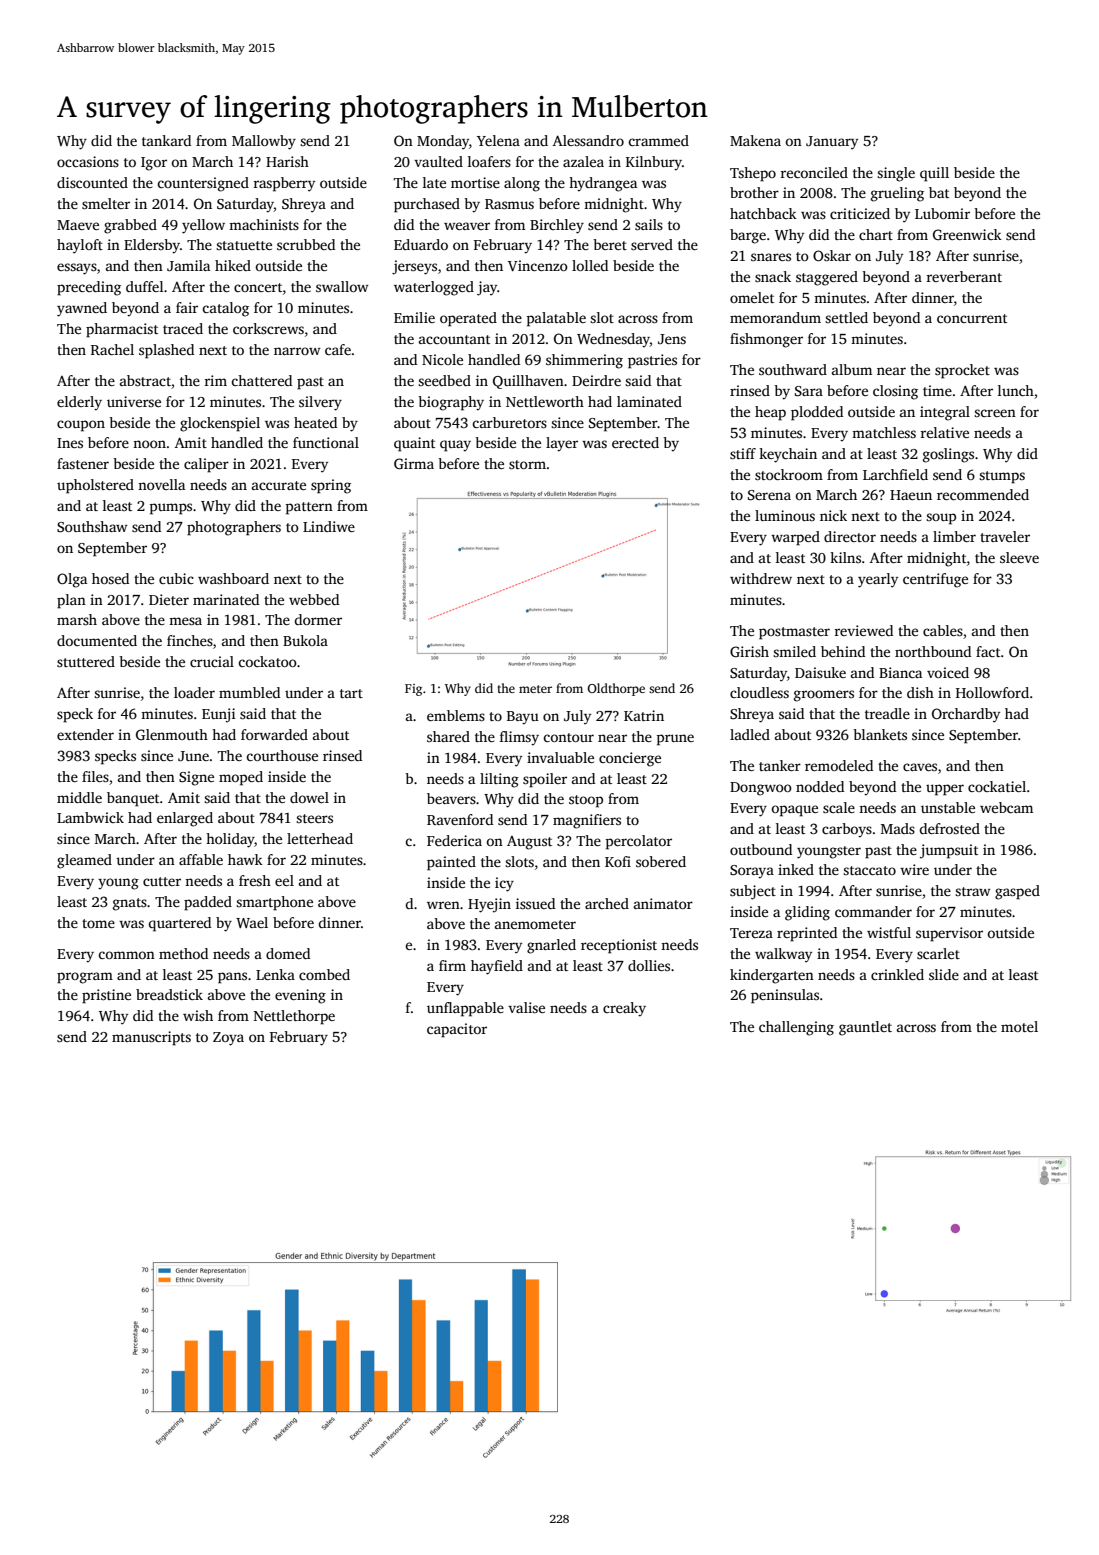 This document has width=1099, height=1555. What do you see at coordinates (964, 276) in the document?
I see `reverberant` at bounding box center [964, 276].
